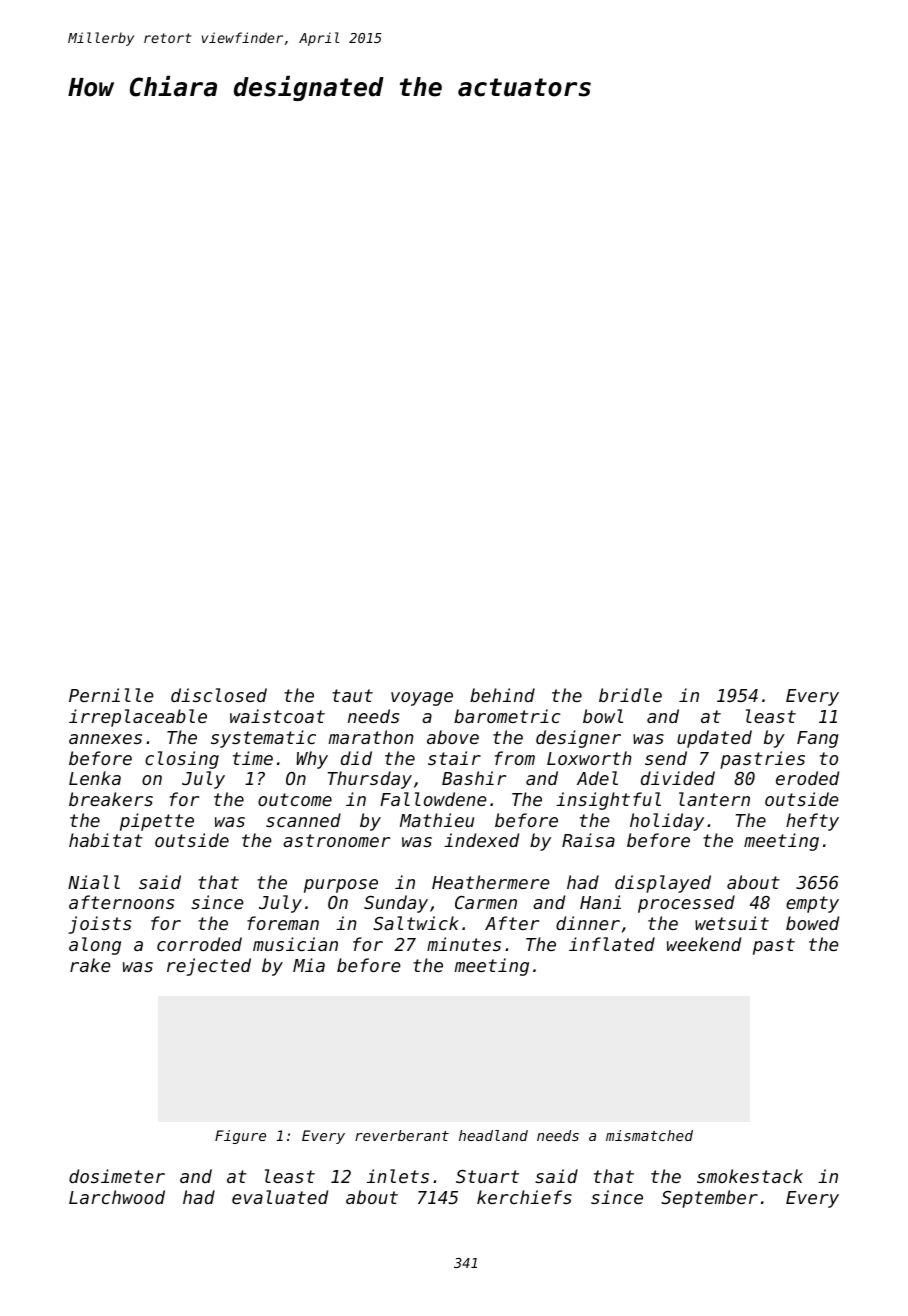 The height and width of the page is (1316, 908). What do you see at coordinates (240, 1137) in the page?
I see `Figure` at bounding box center [240, 1137].
